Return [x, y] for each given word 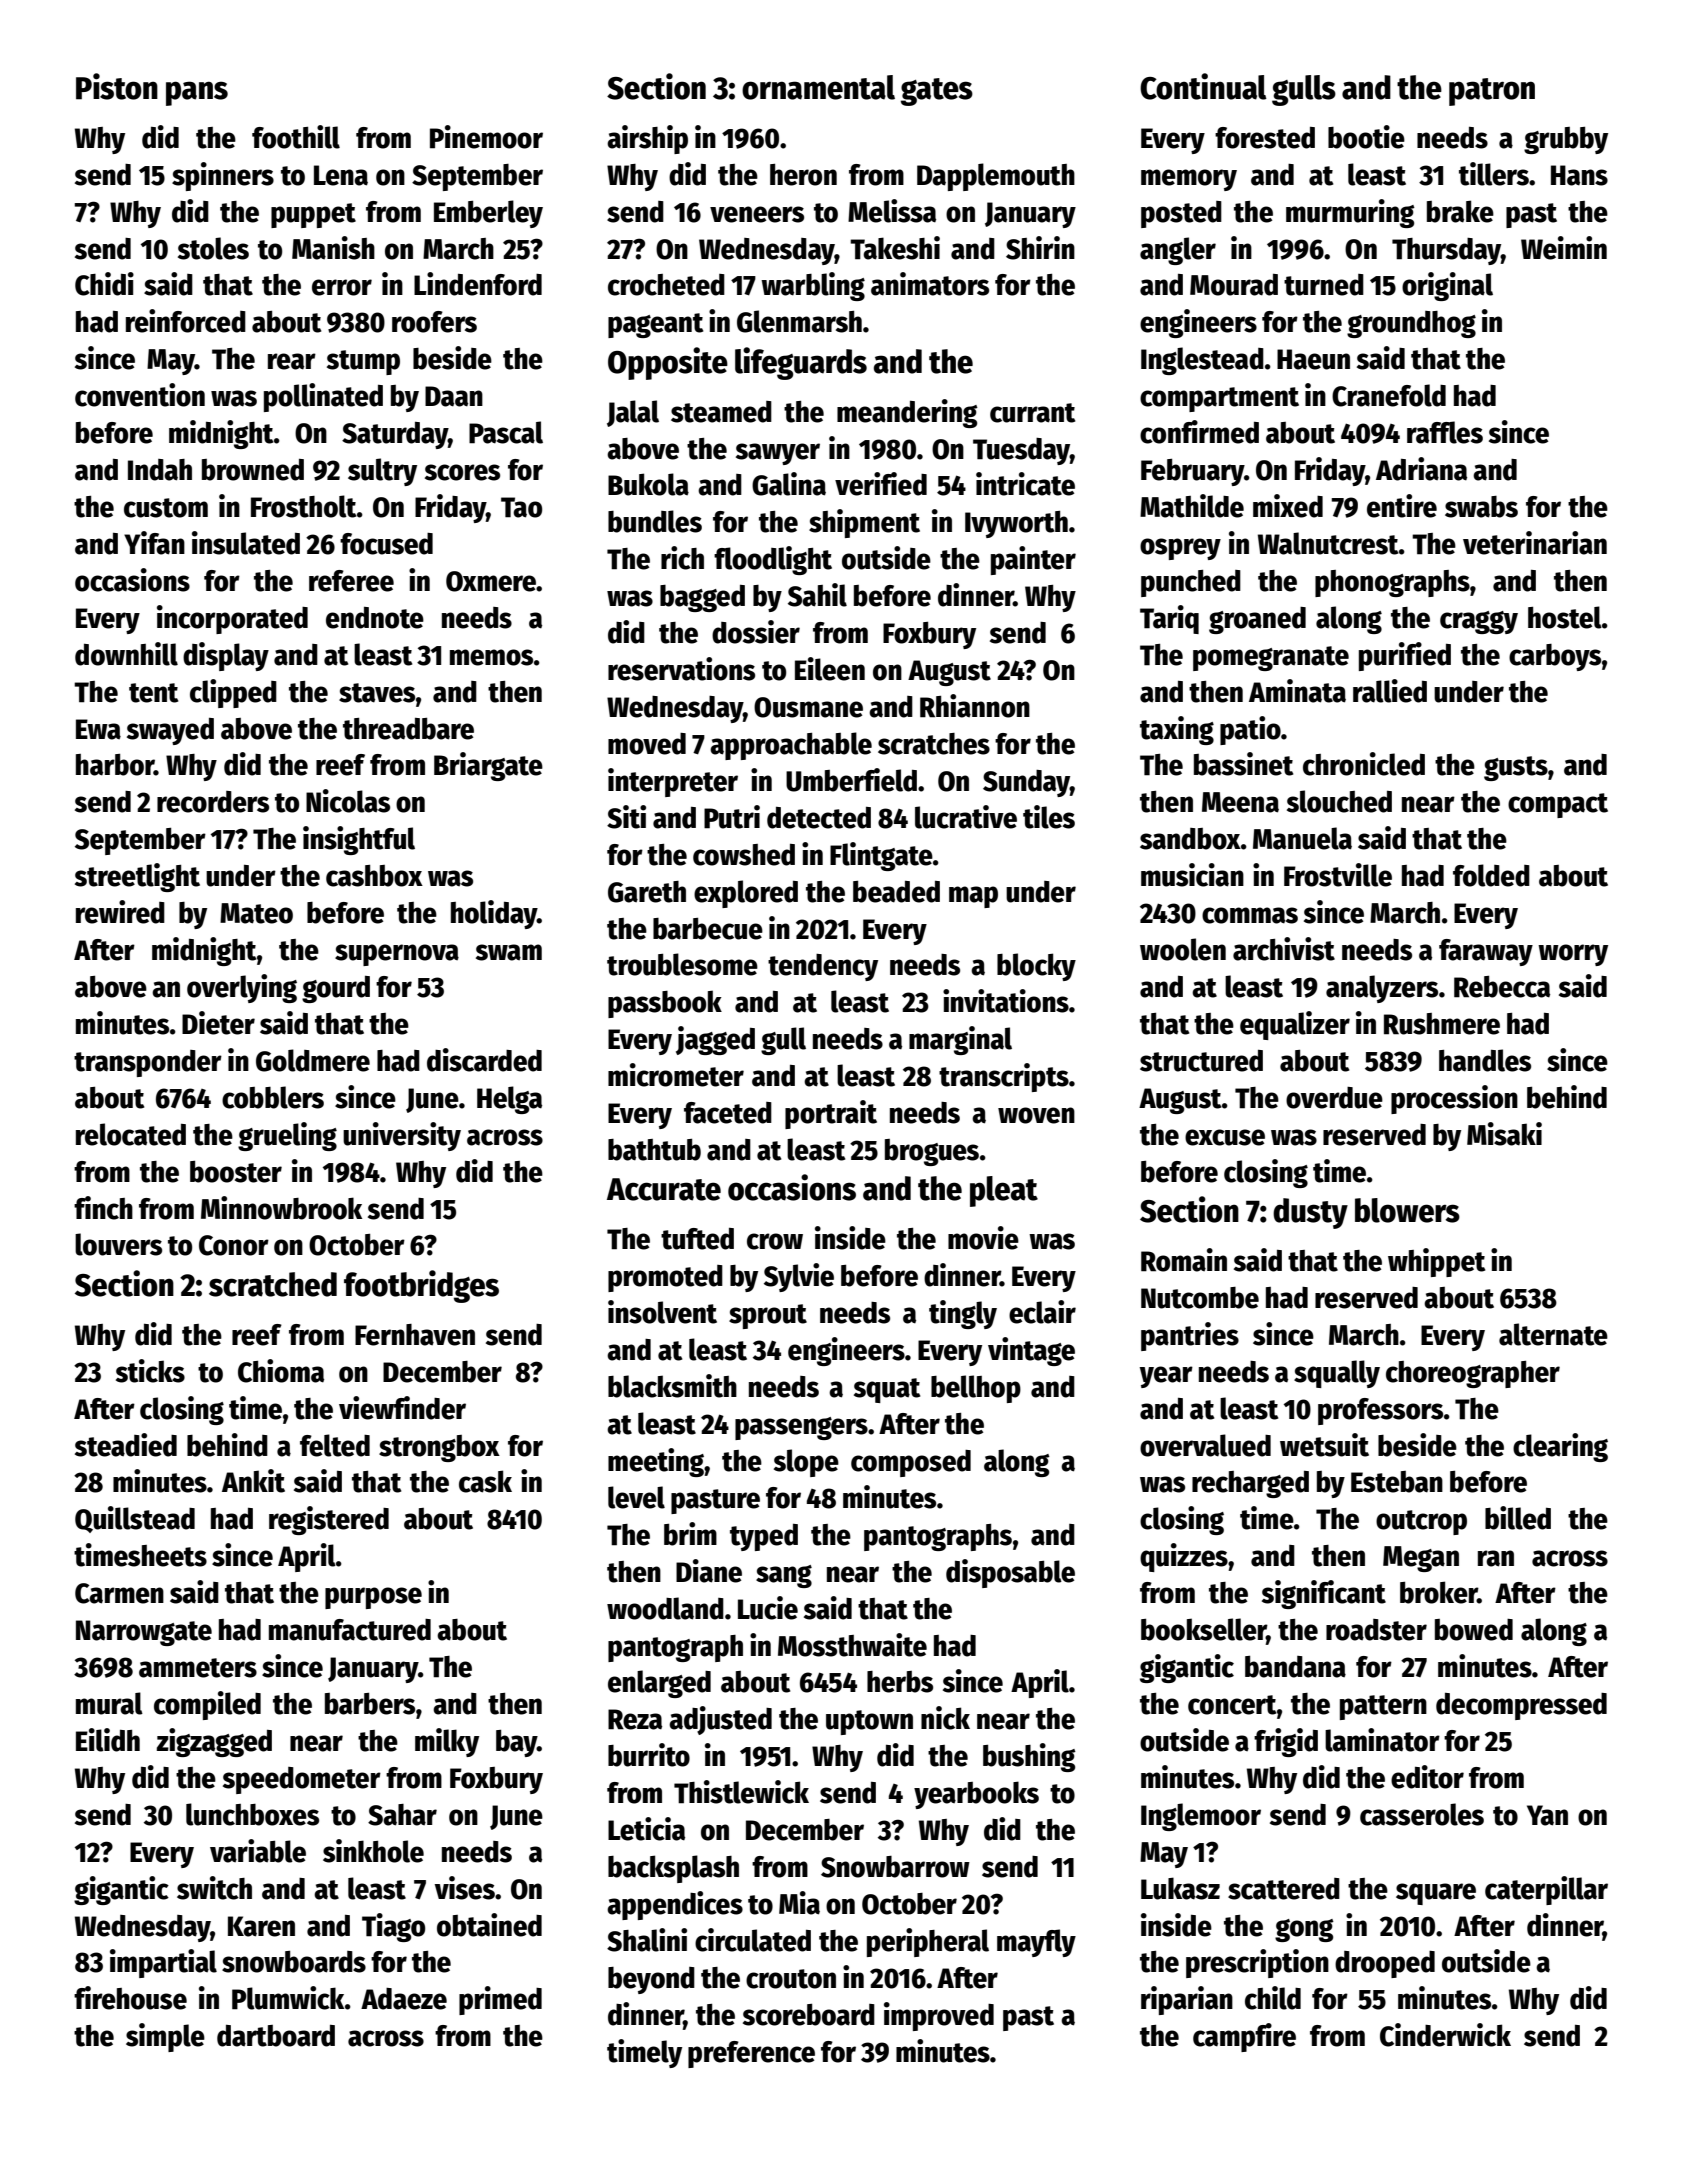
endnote [375, 618]
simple [165, 2037]
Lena [341, 175]
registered [329, 1520]
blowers [1407, 1210]
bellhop [976, 1389]
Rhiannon [975, 706]
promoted [665, 1278]
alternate [1553, 1334]
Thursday [1446, 251]
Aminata [1297, 691]
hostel [1565, 617]
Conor [234, 1245]
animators [930, 284]
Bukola [648, 484]
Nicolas [348, 801]
